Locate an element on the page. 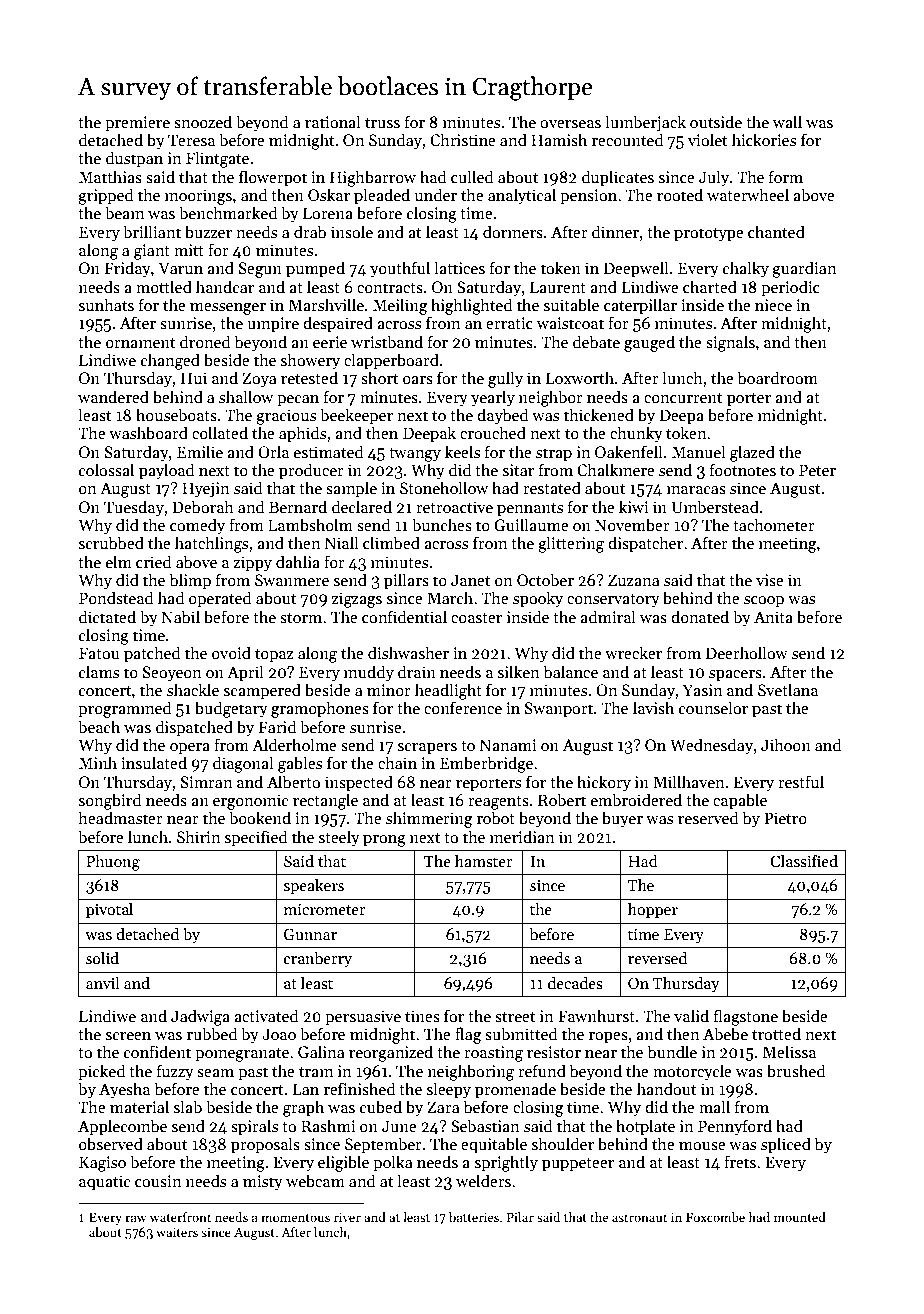 The width and height of the document is (924, 1314). scrapers is located at coordinates (427, 749).
